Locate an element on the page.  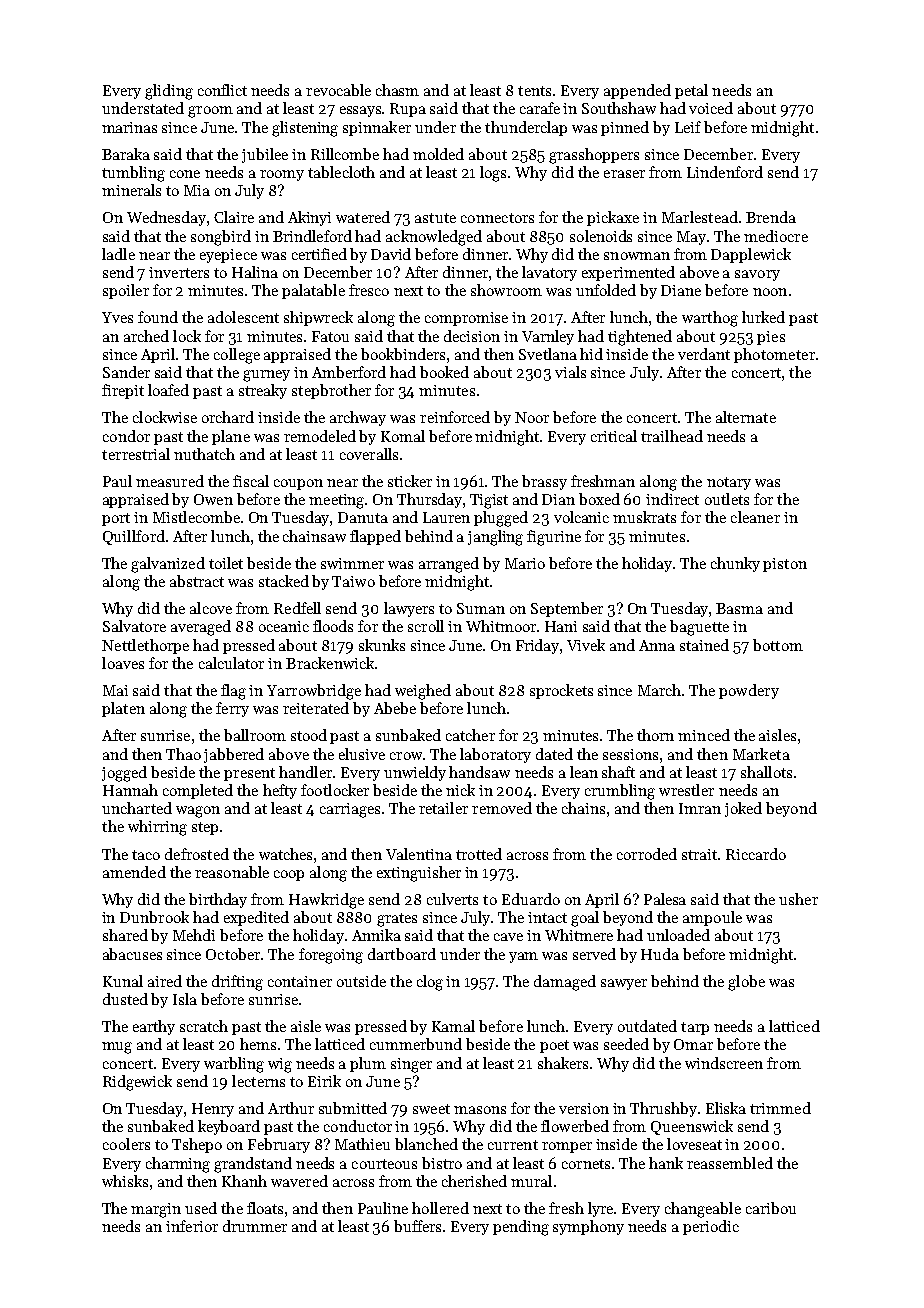
mural is located at coordinates (531, 1181).
